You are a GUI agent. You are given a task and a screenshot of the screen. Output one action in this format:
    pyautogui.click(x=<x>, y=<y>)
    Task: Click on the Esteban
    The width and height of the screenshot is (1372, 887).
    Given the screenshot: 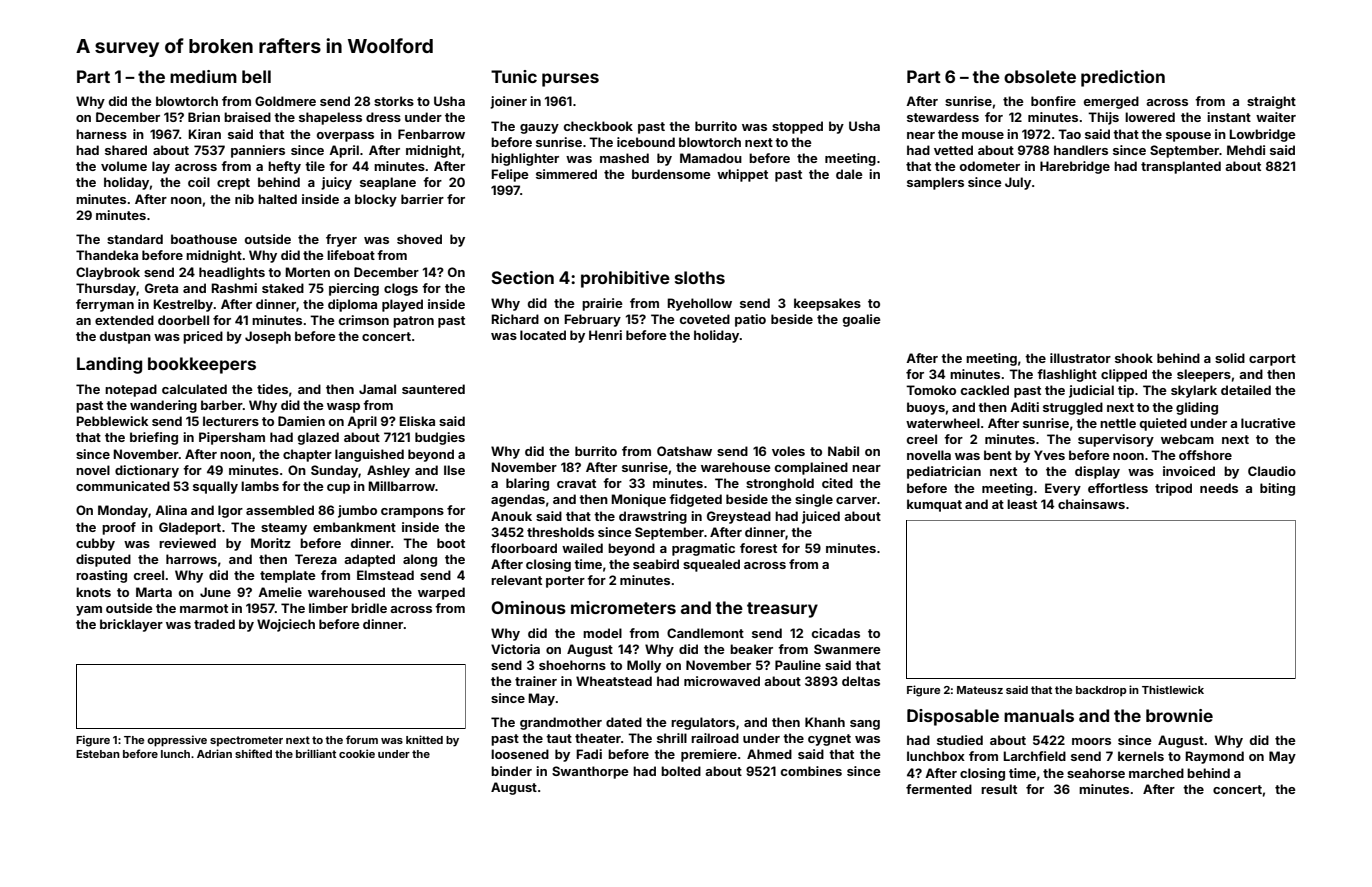 What is the action you would take?
    pyautogui.click(x=98, y=754)
